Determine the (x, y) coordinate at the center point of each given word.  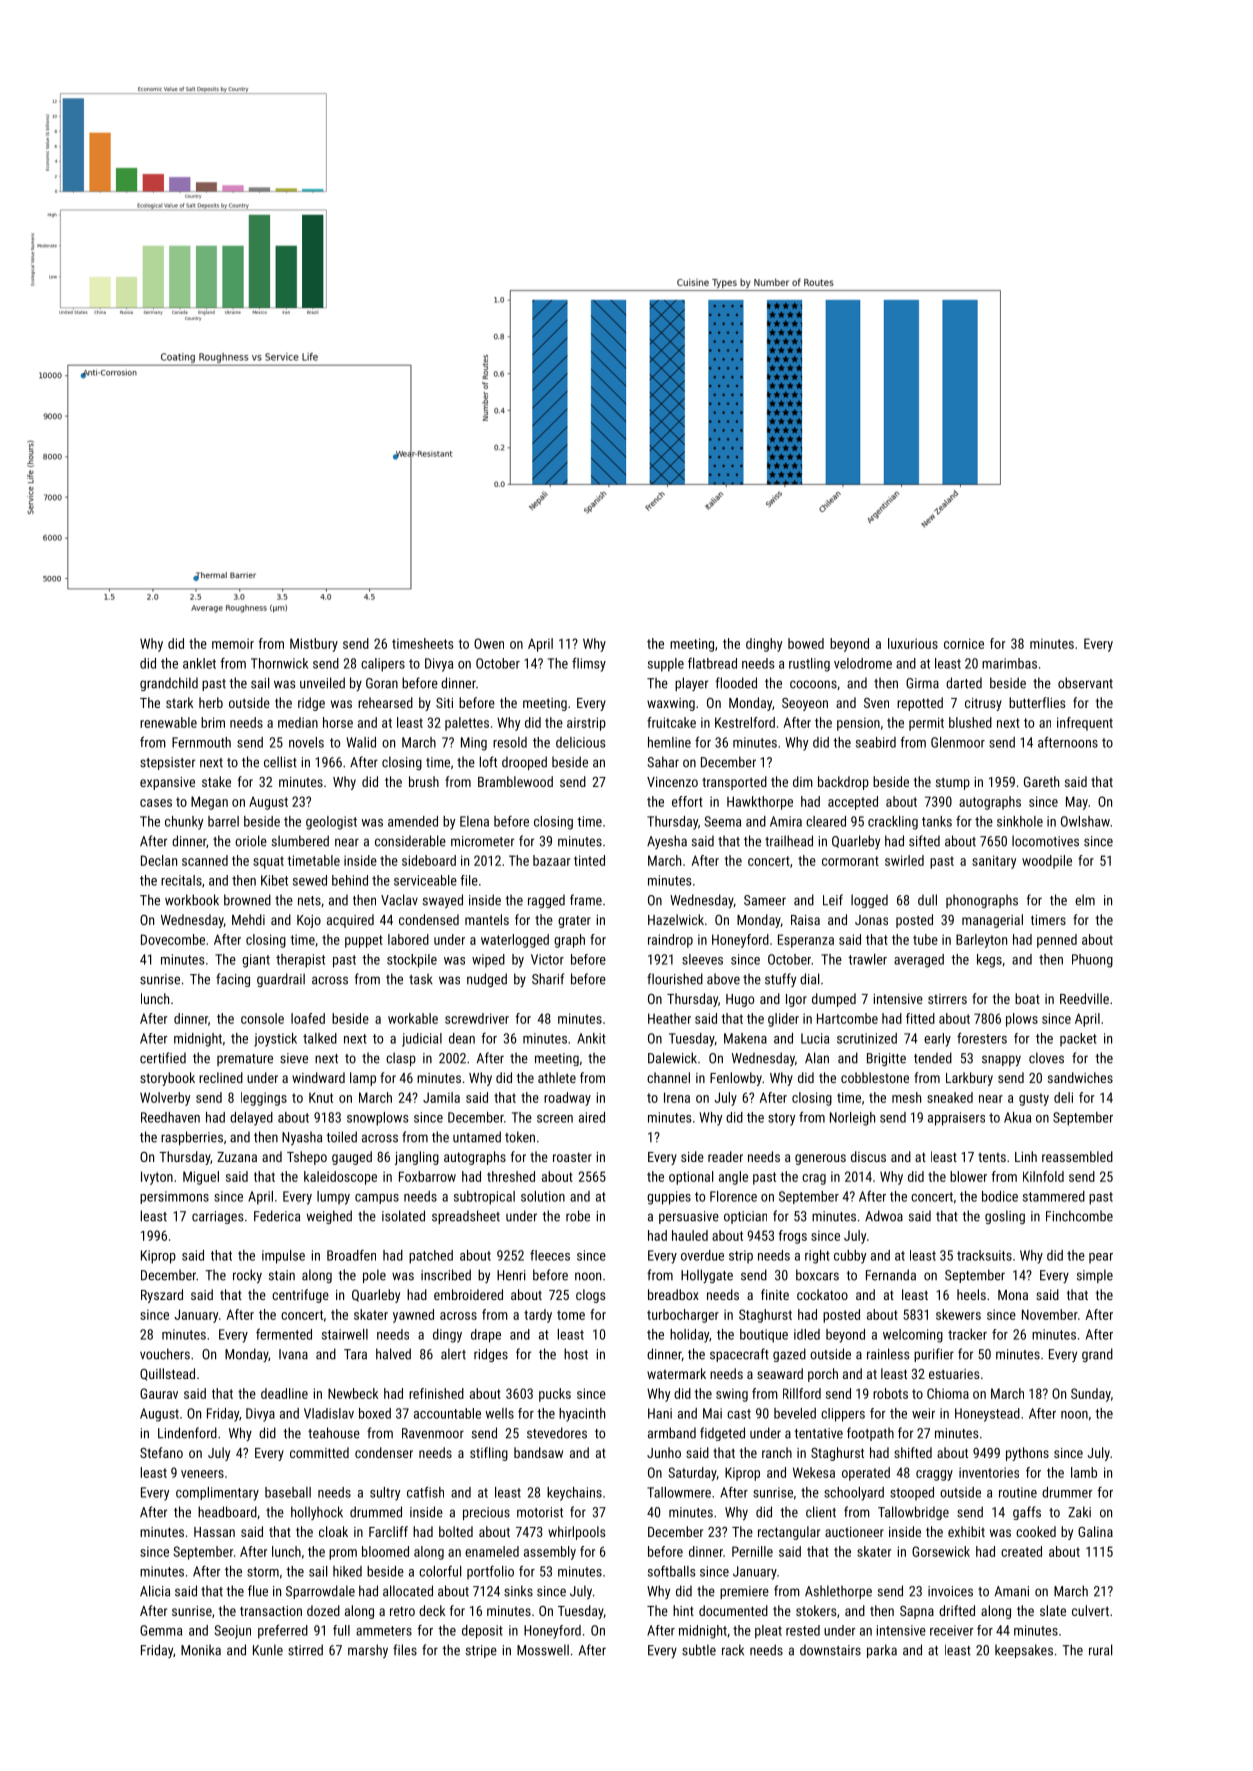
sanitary (994, 862)
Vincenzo (672, 782)
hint (683, 1610)
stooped (912, 1494)
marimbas (1009, 663)
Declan (159, 860)
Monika (201, 1650)
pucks (555, 1395)
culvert (1090, 1610)
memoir (233, 643)
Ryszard (162, 1296)
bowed (806, 643)
